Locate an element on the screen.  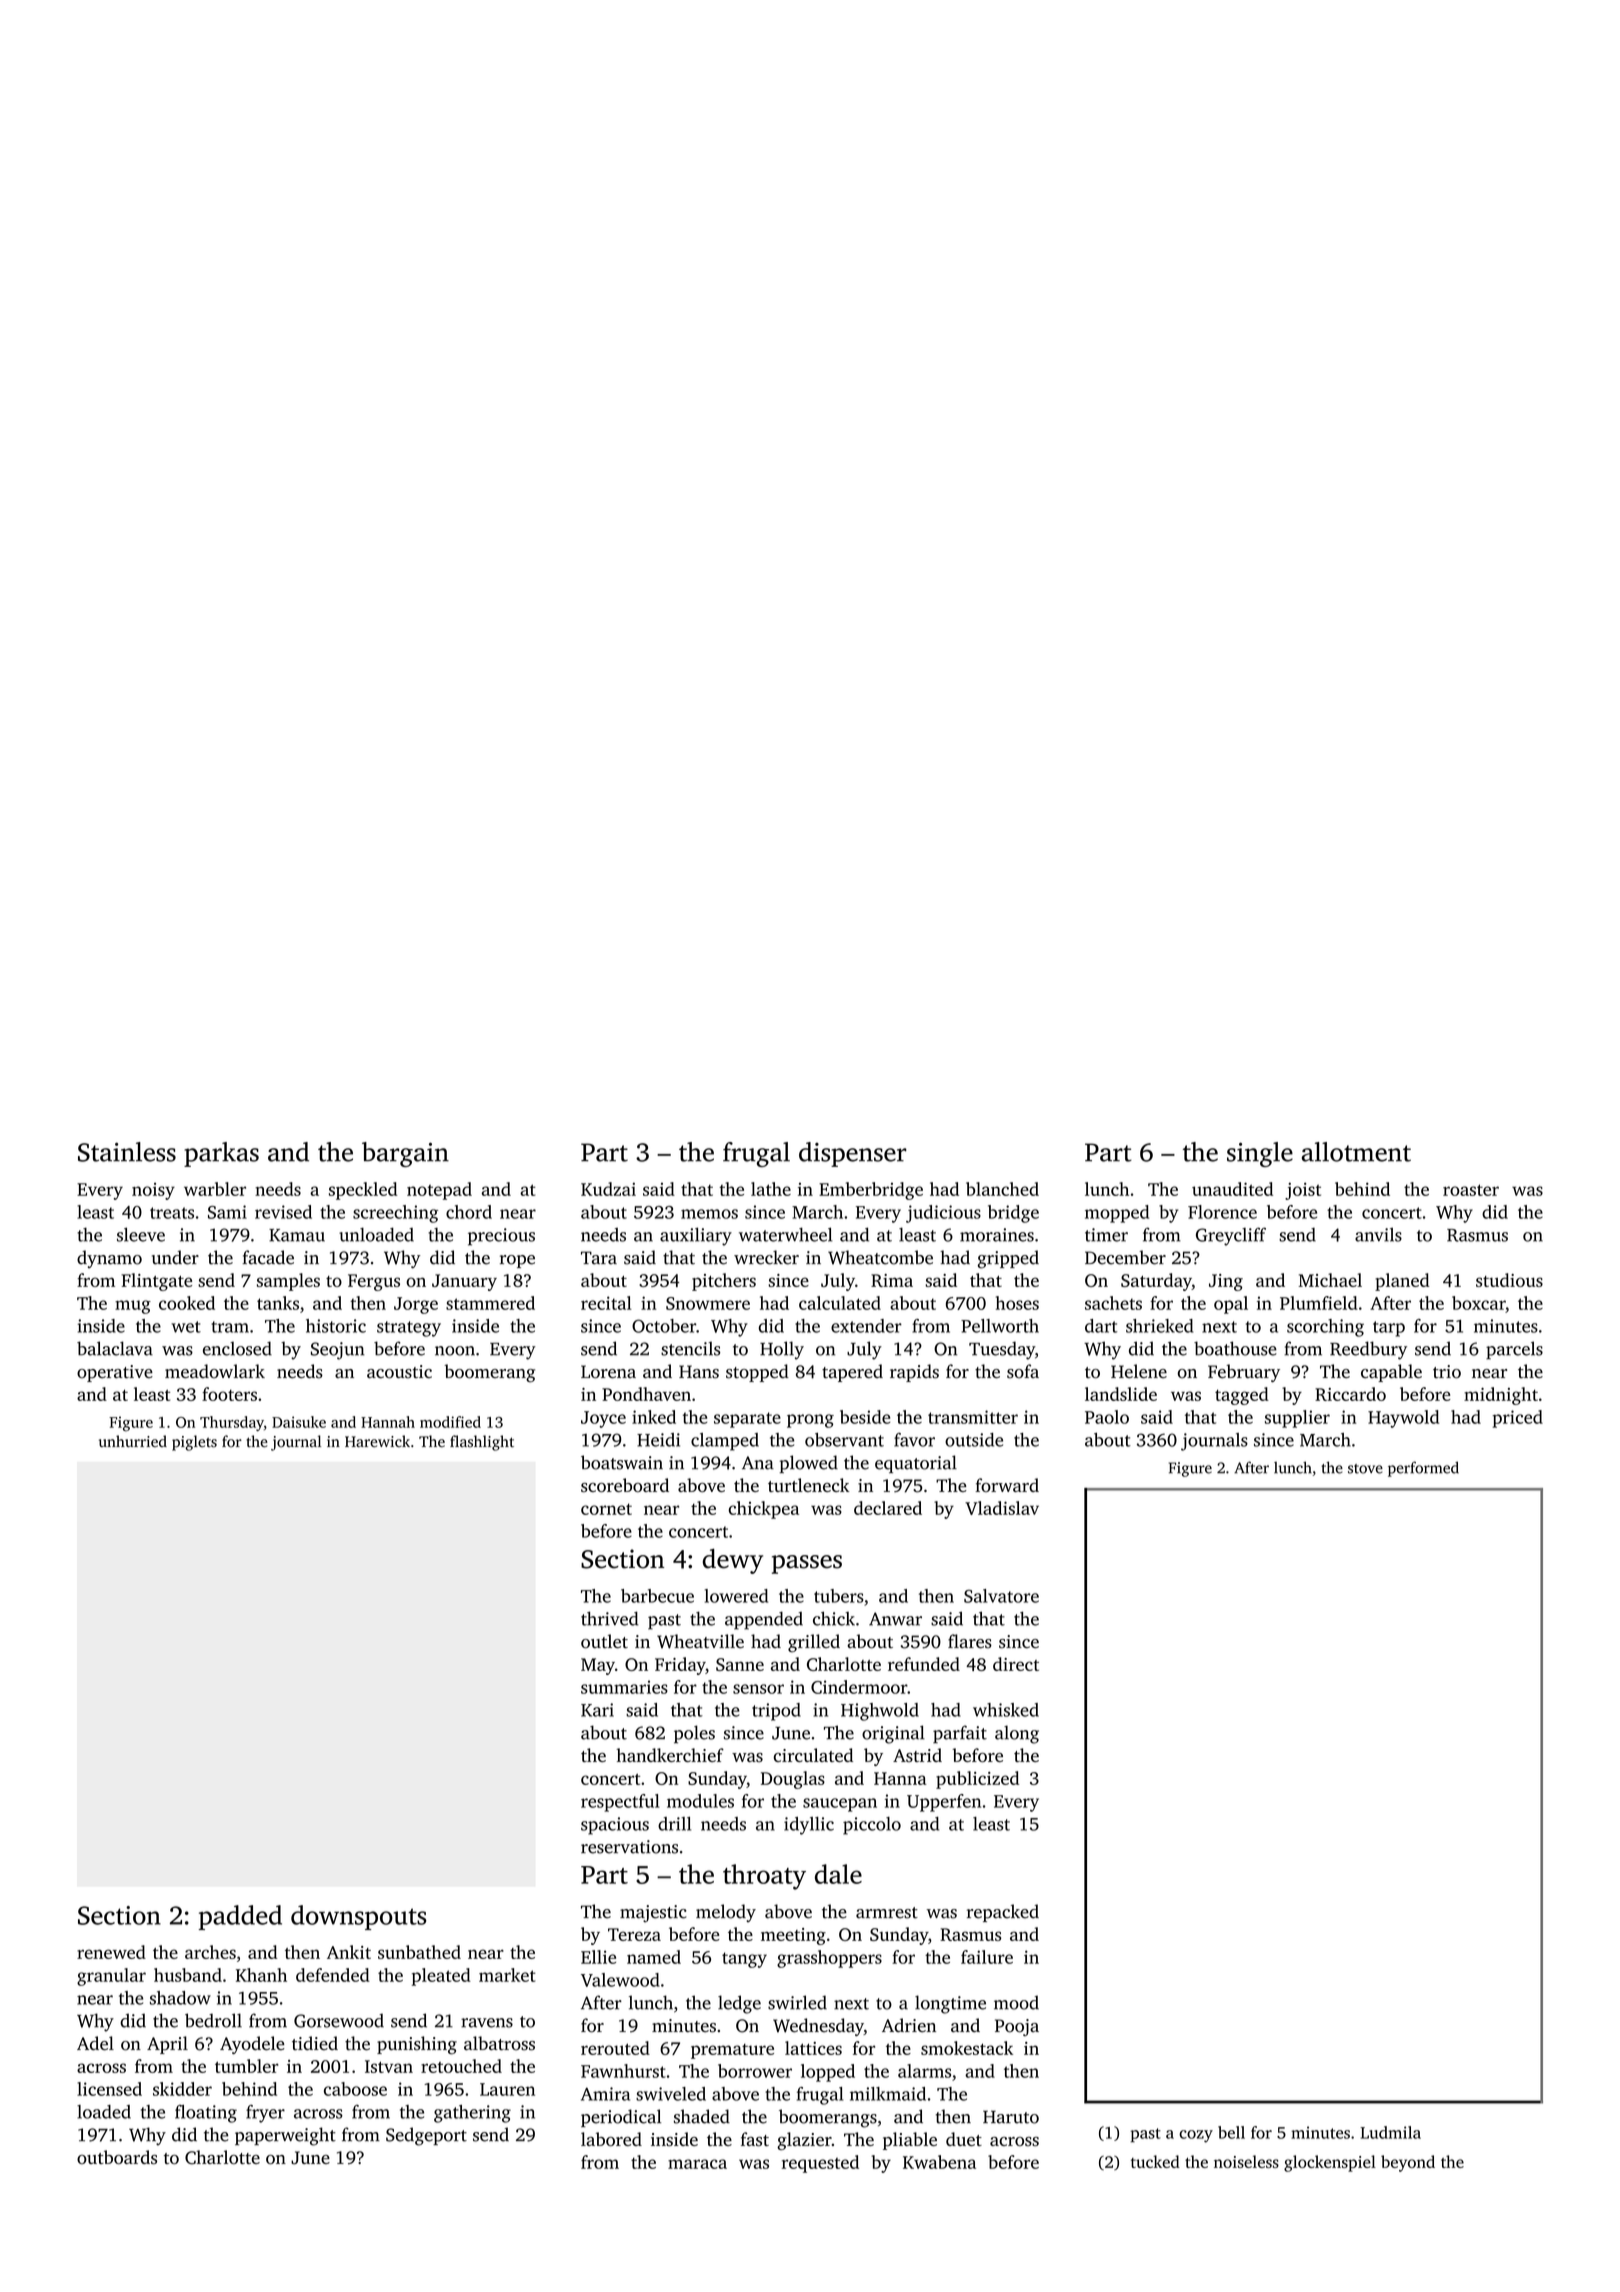
inked is located at coordinates (654, 1417).
